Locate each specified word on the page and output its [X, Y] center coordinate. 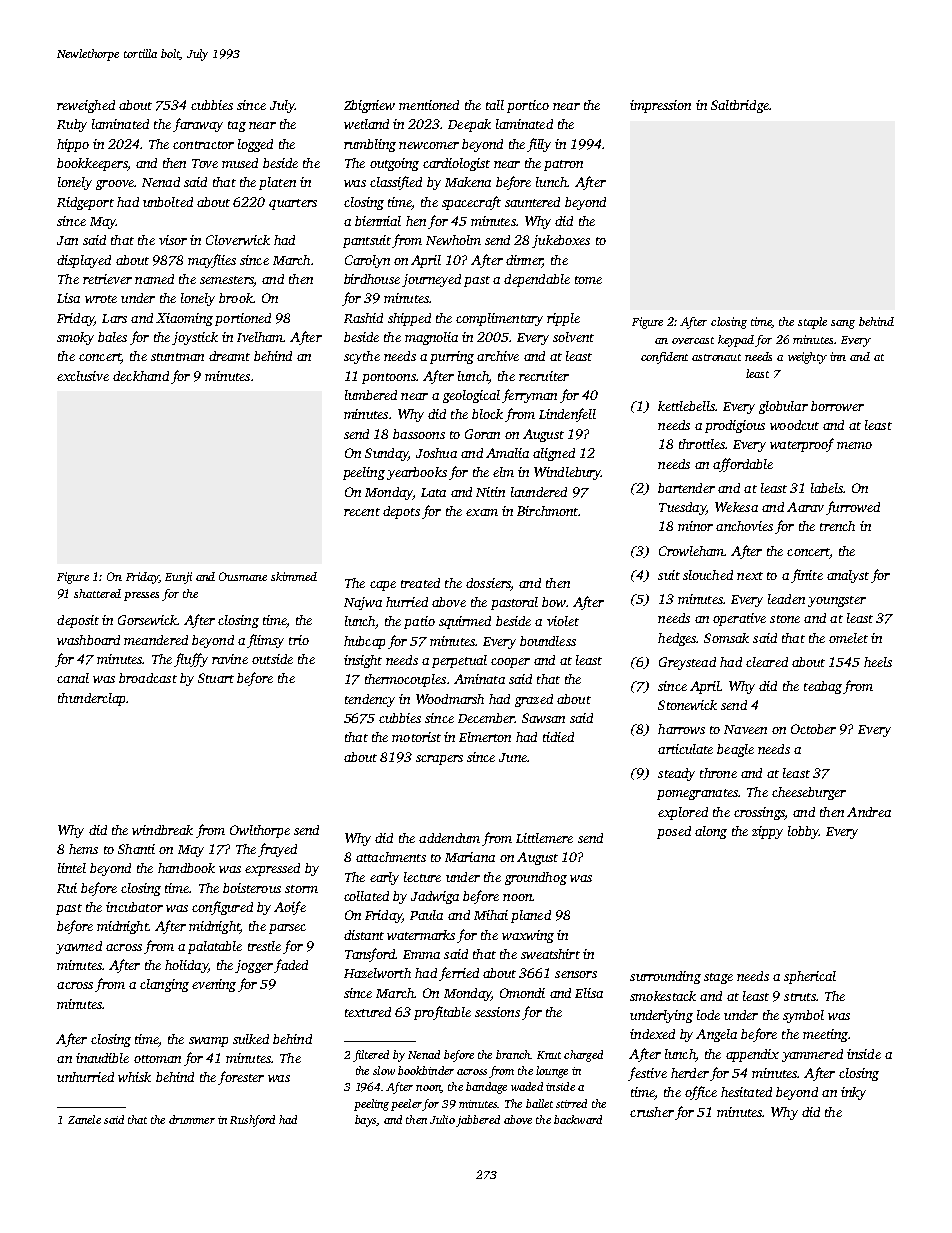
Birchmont [547, 511]
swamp [208, 1042]
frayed [277, 850]
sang [843, 324]
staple [812, 323]
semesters [226, 280]
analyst [848, 576]
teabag [823, 687]
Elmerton [485, 737]
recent [362, 512]
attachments [391, 857]
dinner [524, 260]
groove [115, 185]
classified [396, 183]
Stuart [216, 678]
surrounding [665, 977]
